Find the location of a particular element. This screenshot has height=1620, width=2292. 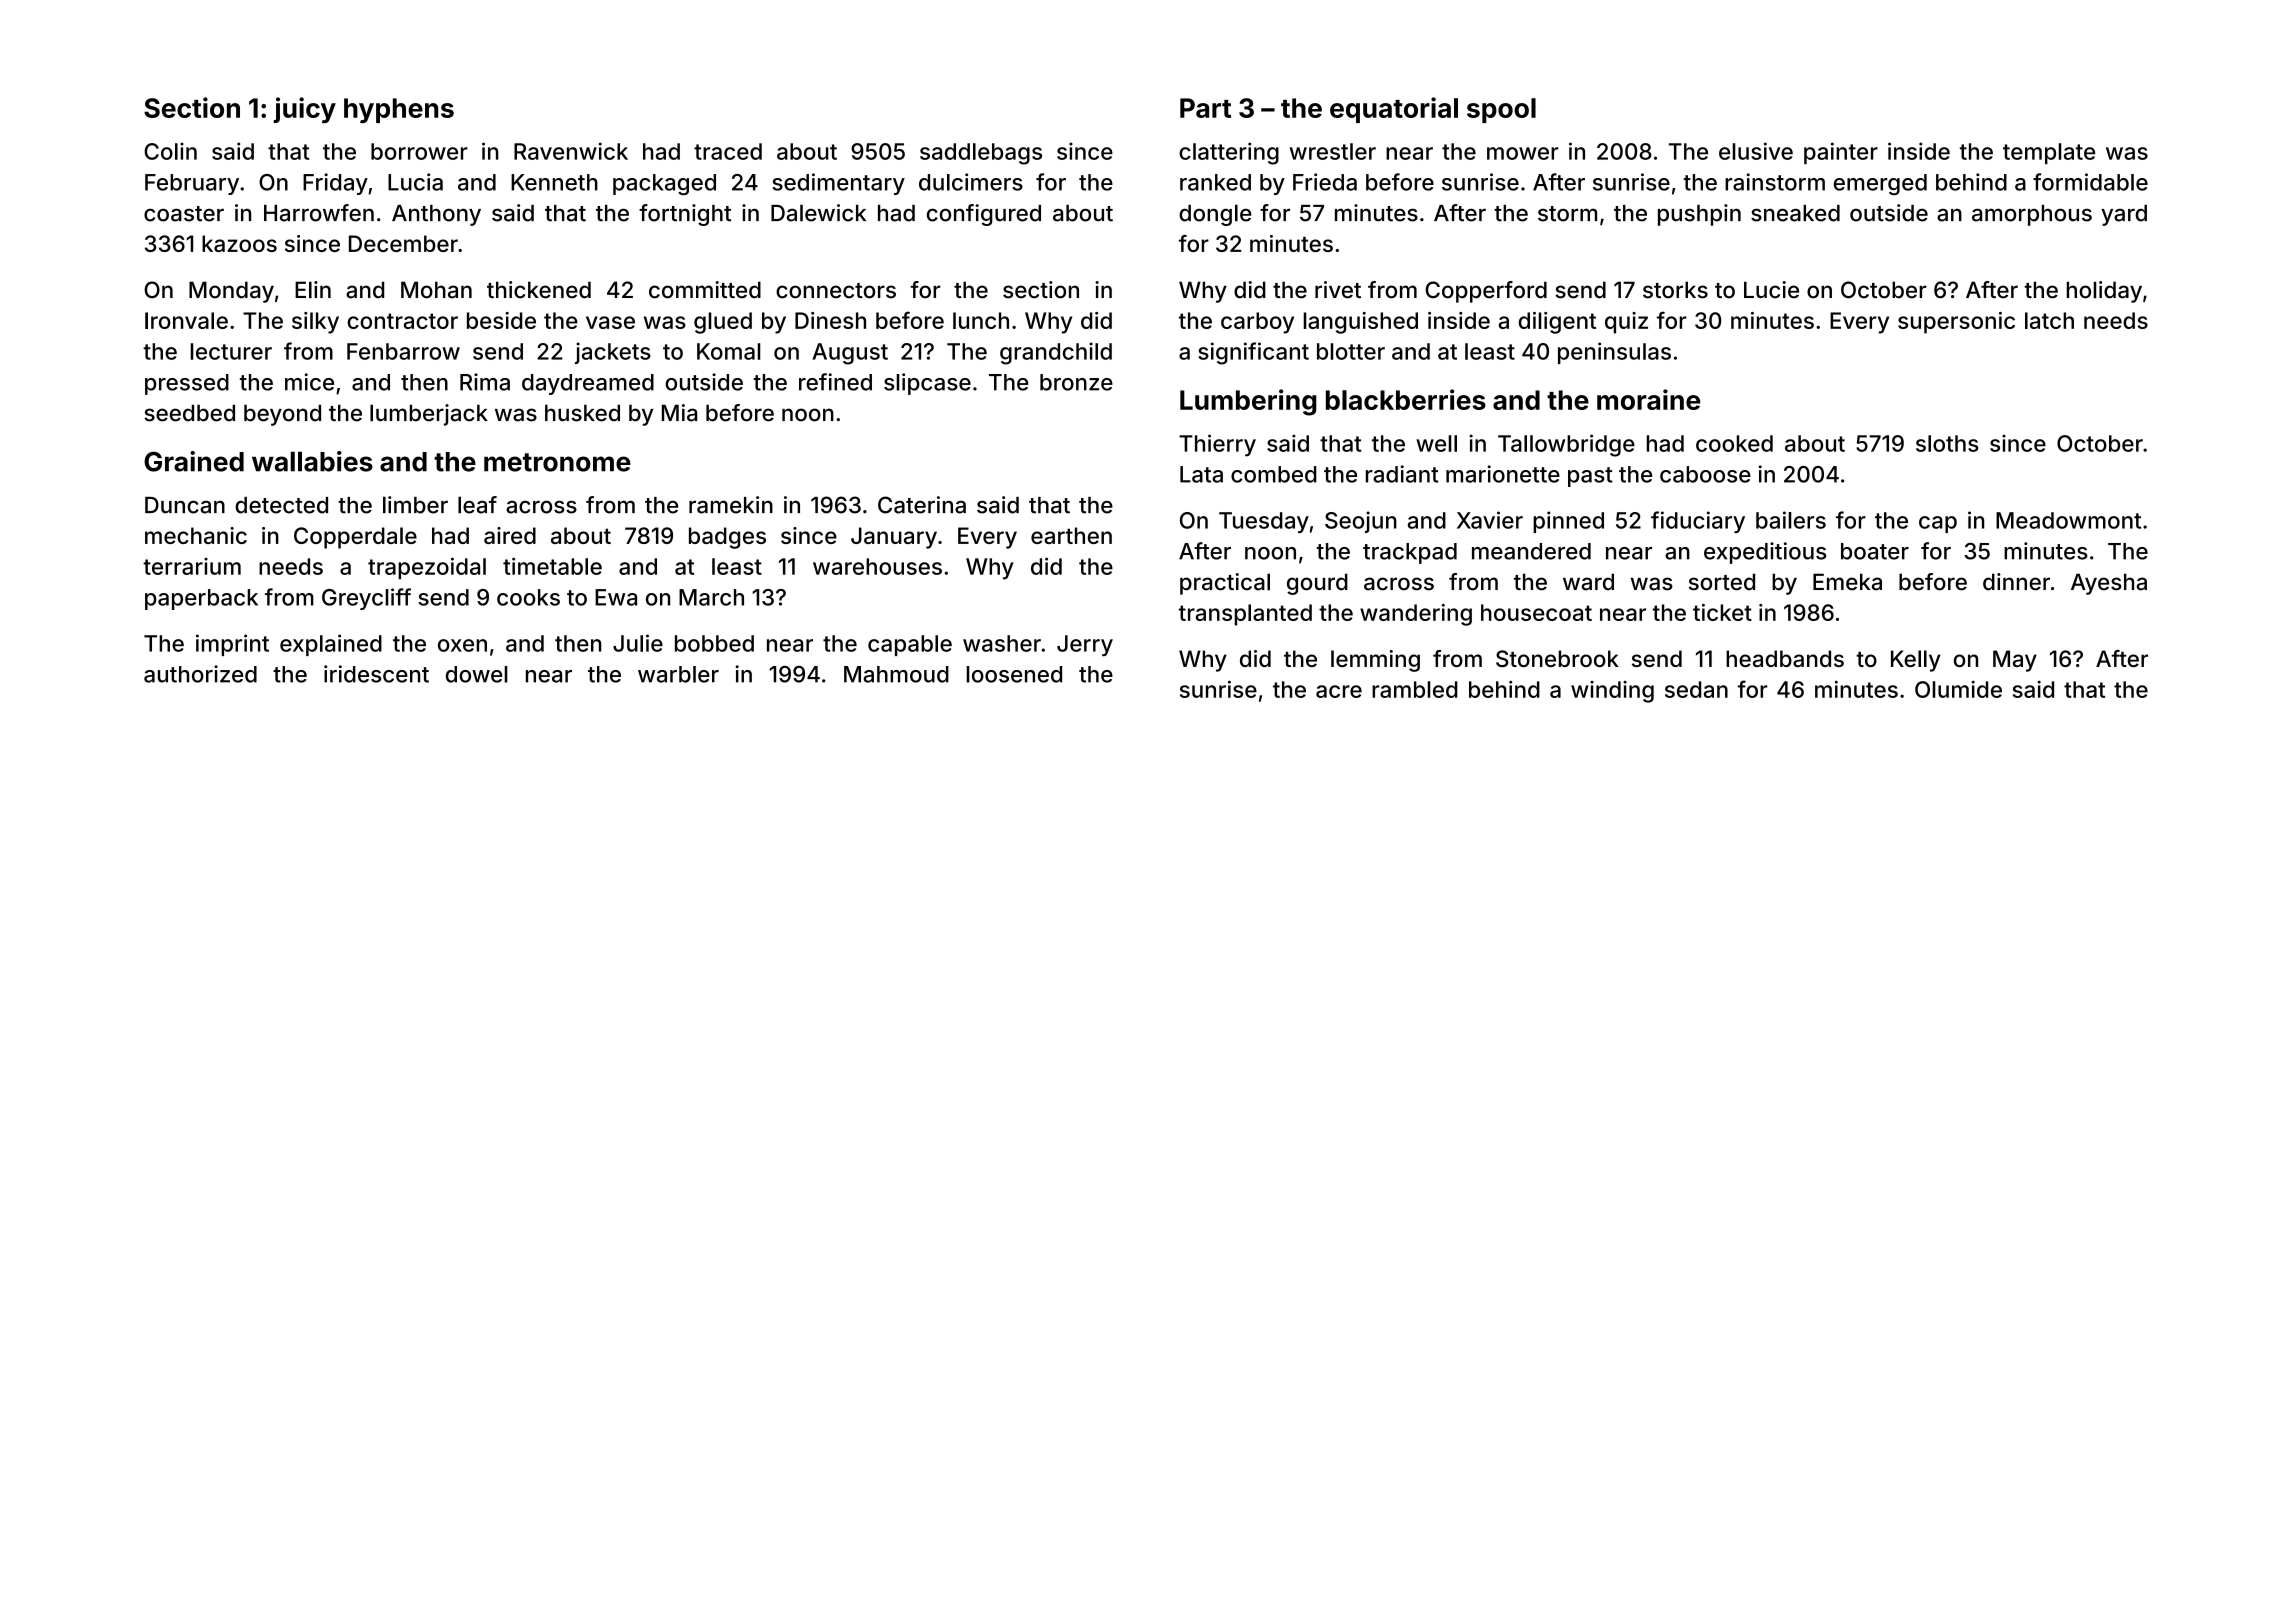

March is located at coordinates (711, 597).
